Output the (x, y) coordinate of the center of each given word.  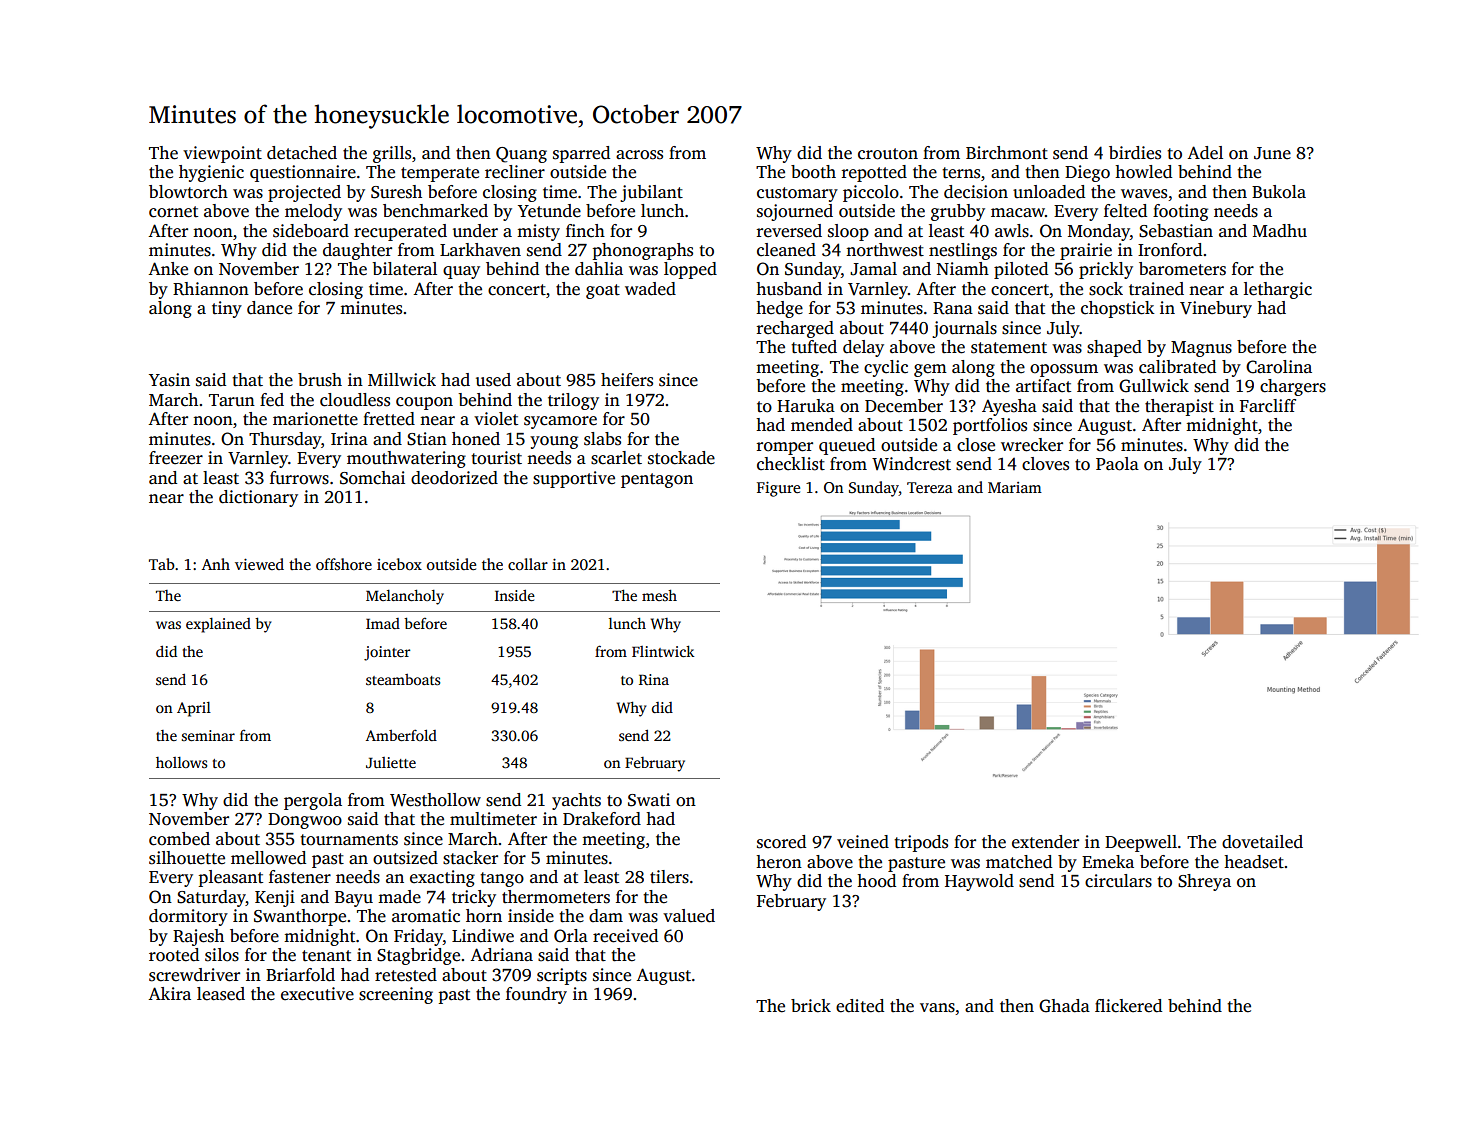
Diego (1087, 173)
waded (650, 289)
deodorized (454, 478)
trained (1156, 289)
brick (811, 1006)
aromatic (426, 916)
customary (797, 194)
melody (313, 212)
